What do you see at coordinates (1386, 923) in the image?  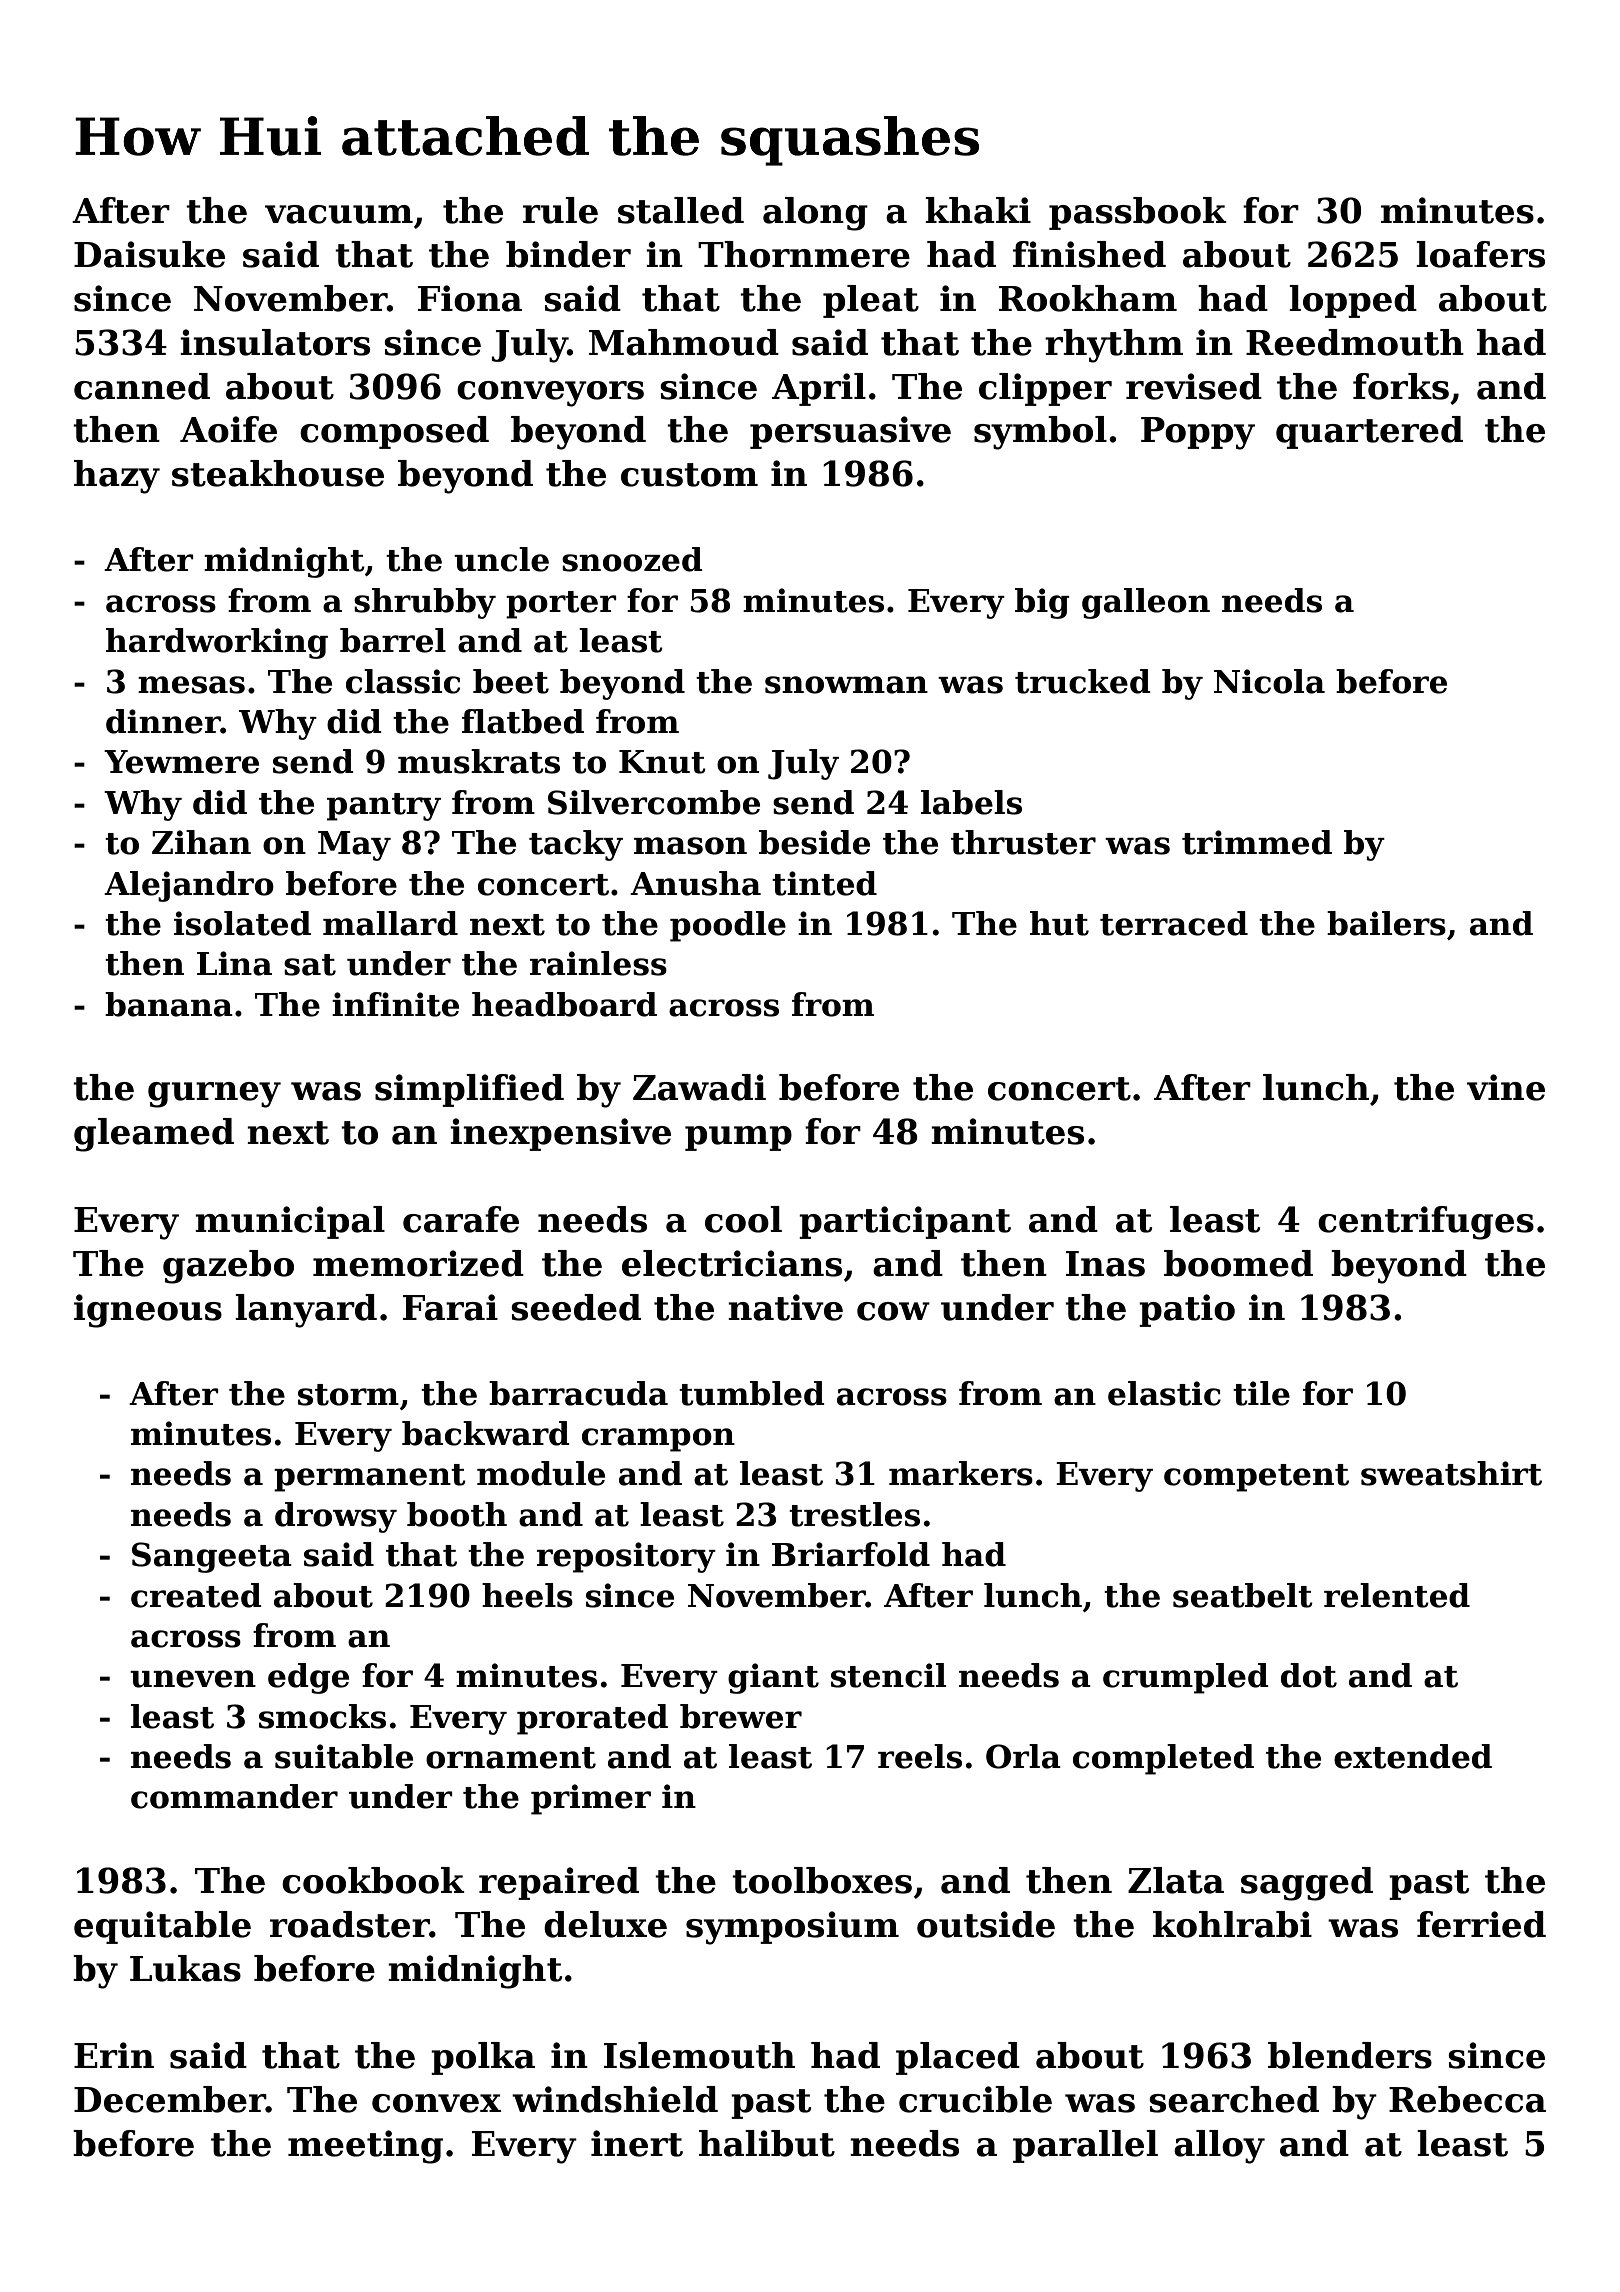 I see `bailers` at bounding box center [1386, 923].
